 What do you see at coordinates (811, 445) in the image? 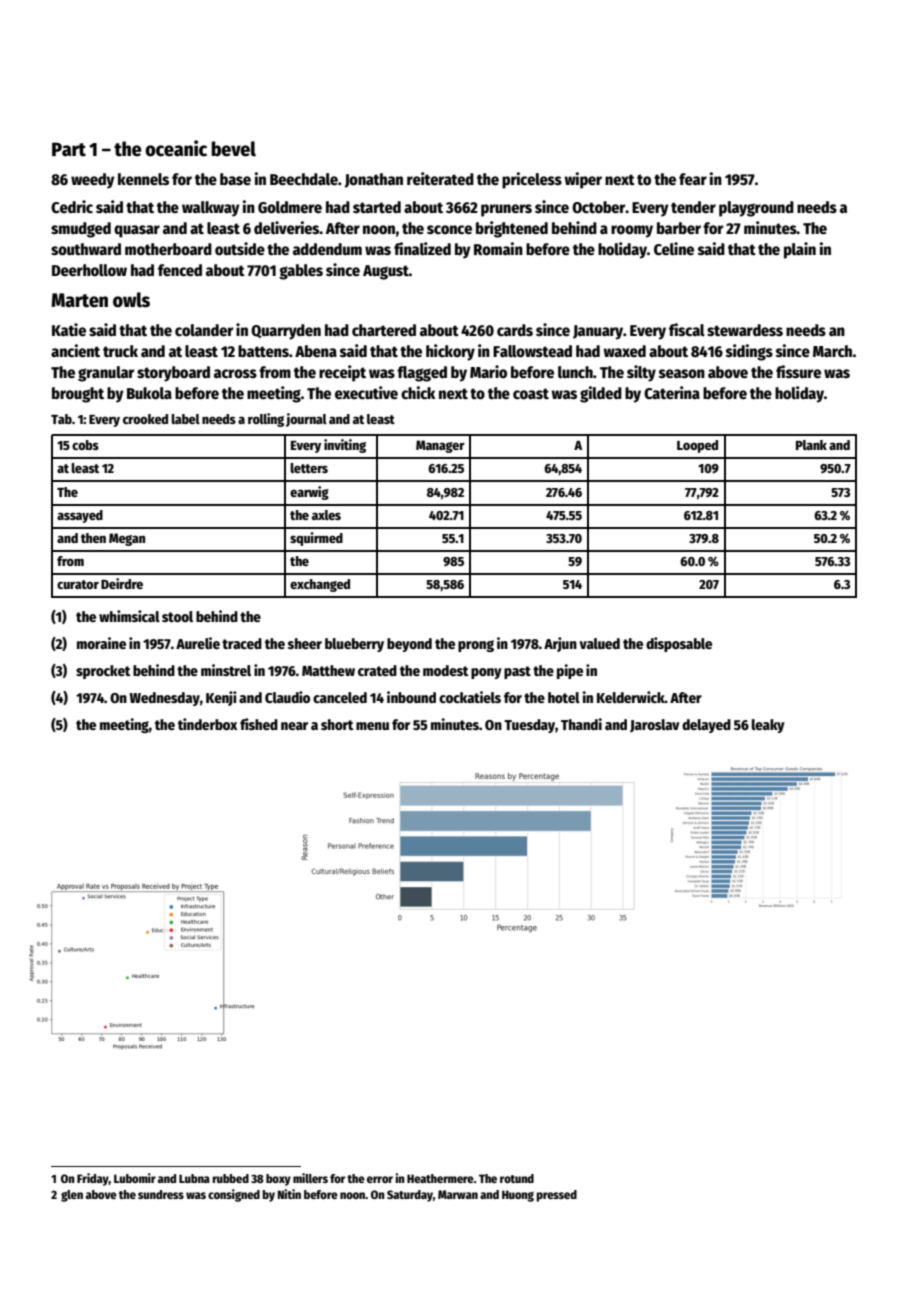
I see `Plank` at bounding box center [811, 445].
